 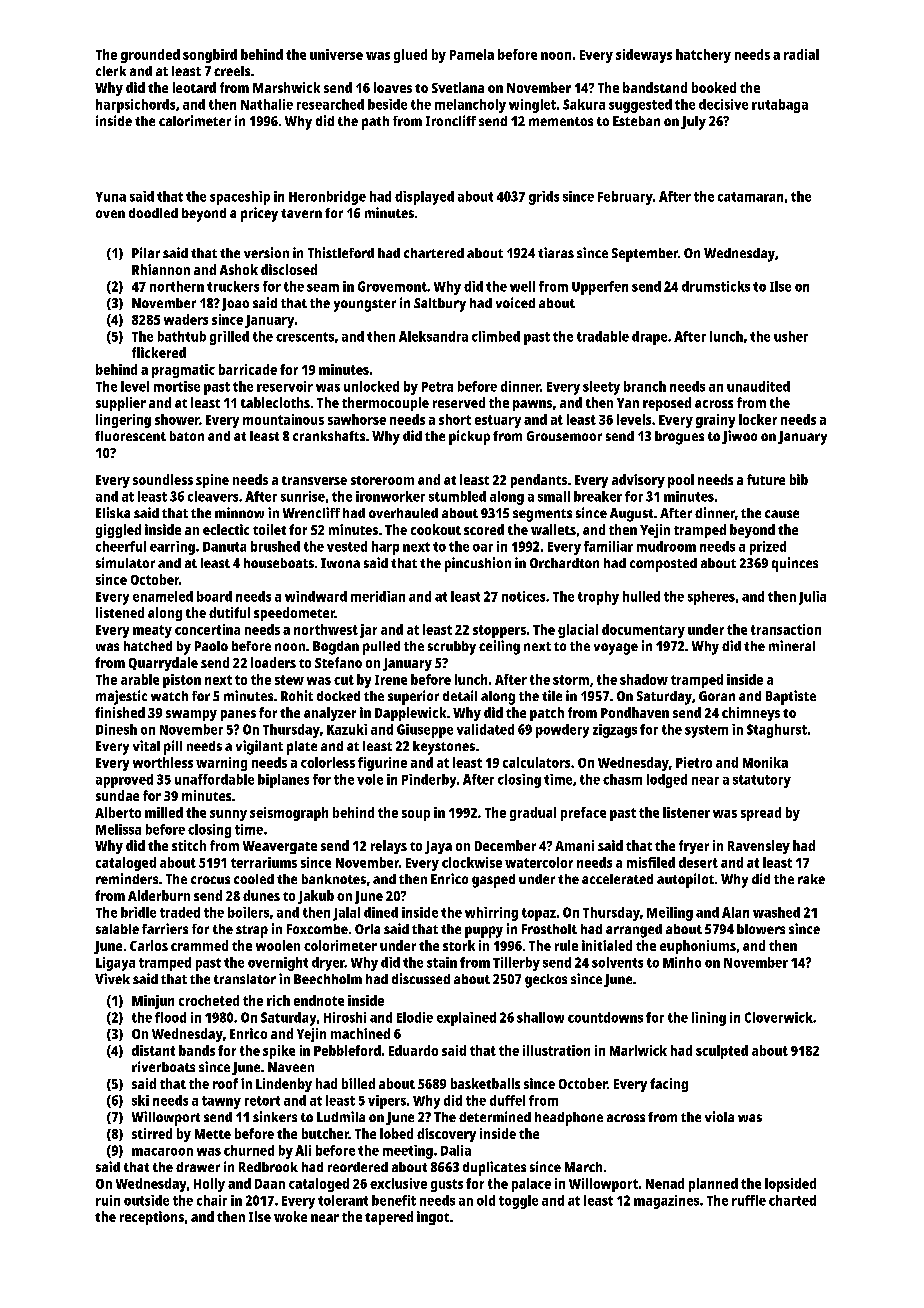 I want to click on usher, so click(x=791, y=336).
